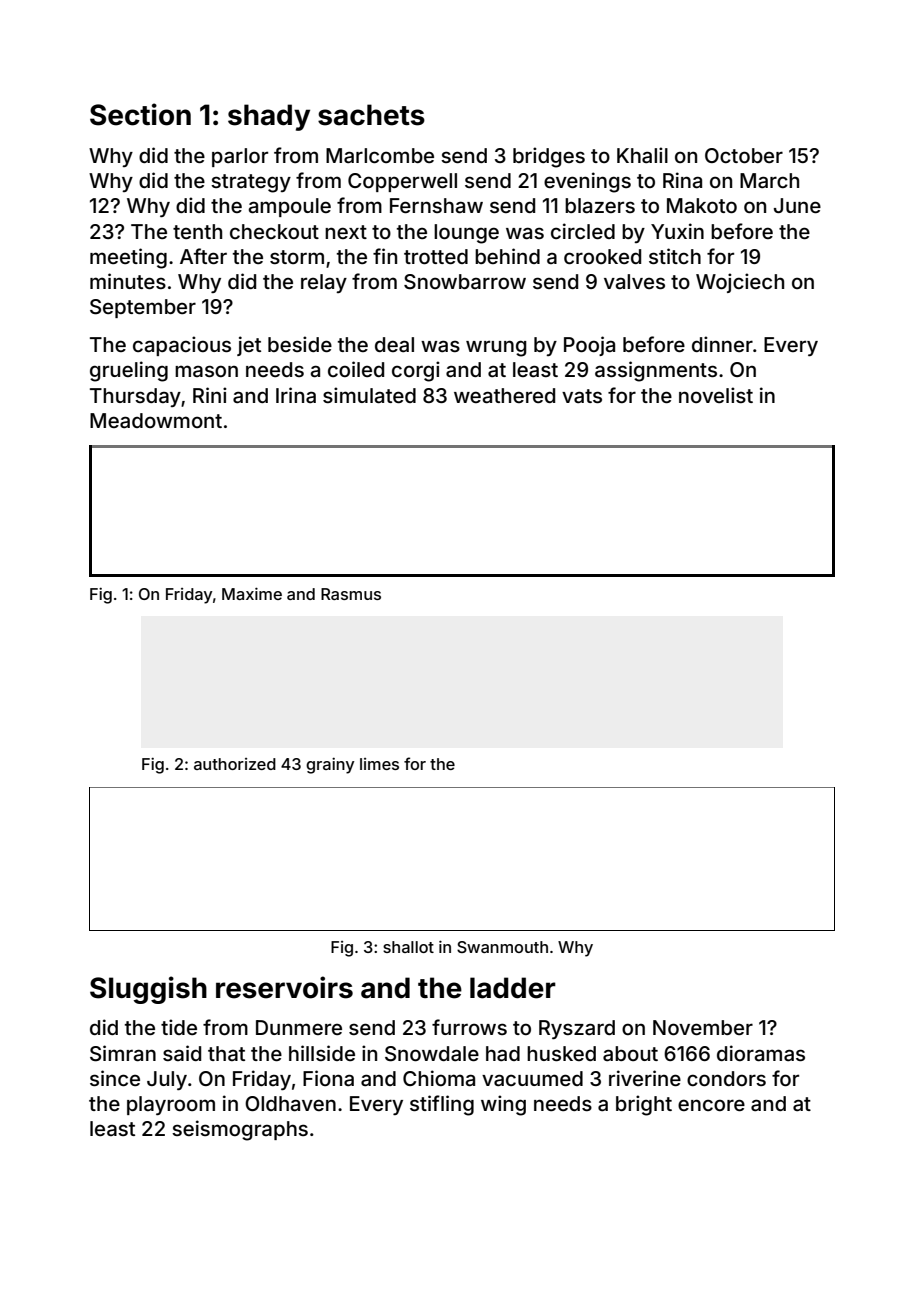 This screenshot has height=1311, width=924. Describe the element at coordinates (582, 396) in the screenshot. I see `vats` at that location.
